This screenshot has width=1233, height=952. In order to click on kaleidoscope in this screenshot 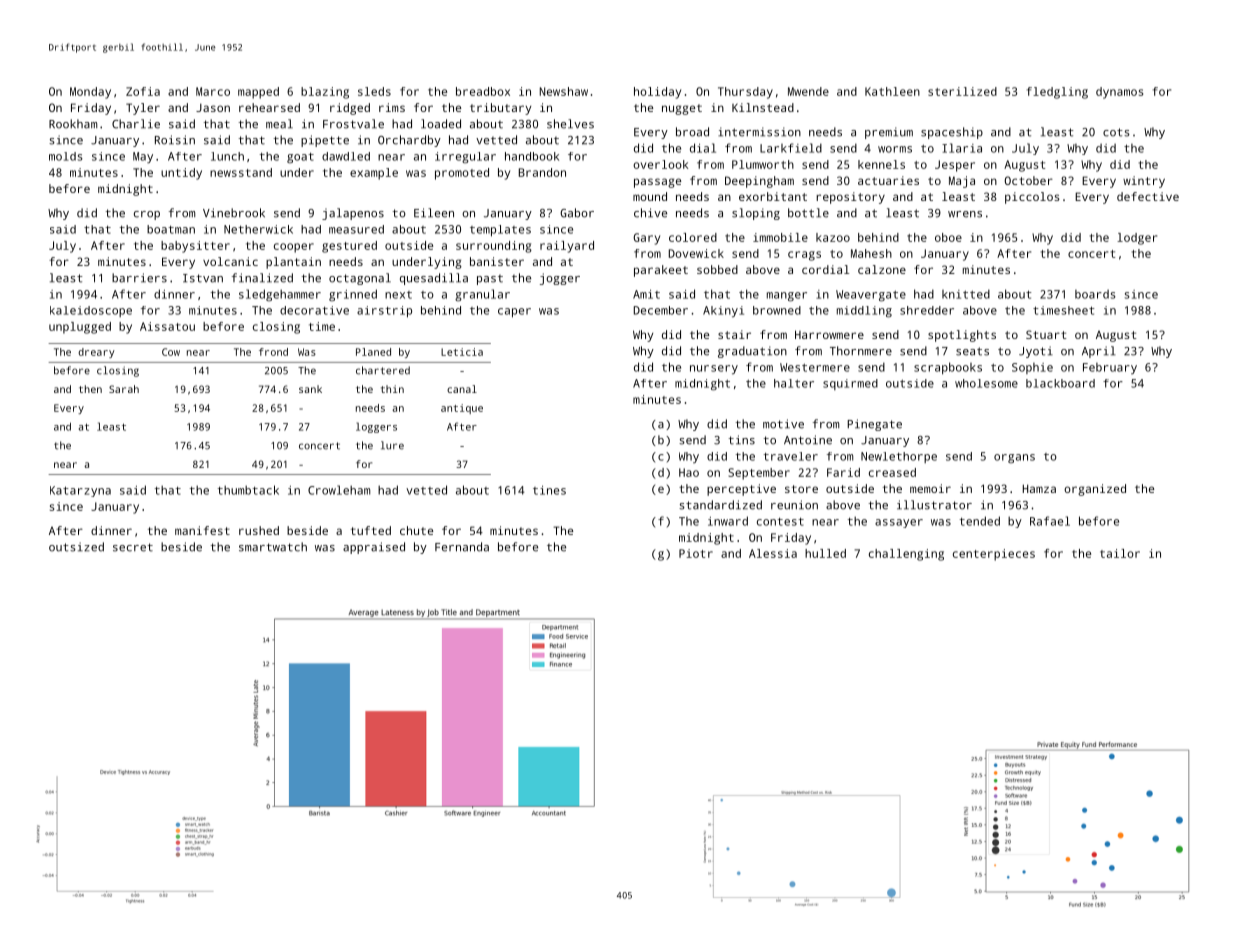, I will do `click(91, 311)`.
